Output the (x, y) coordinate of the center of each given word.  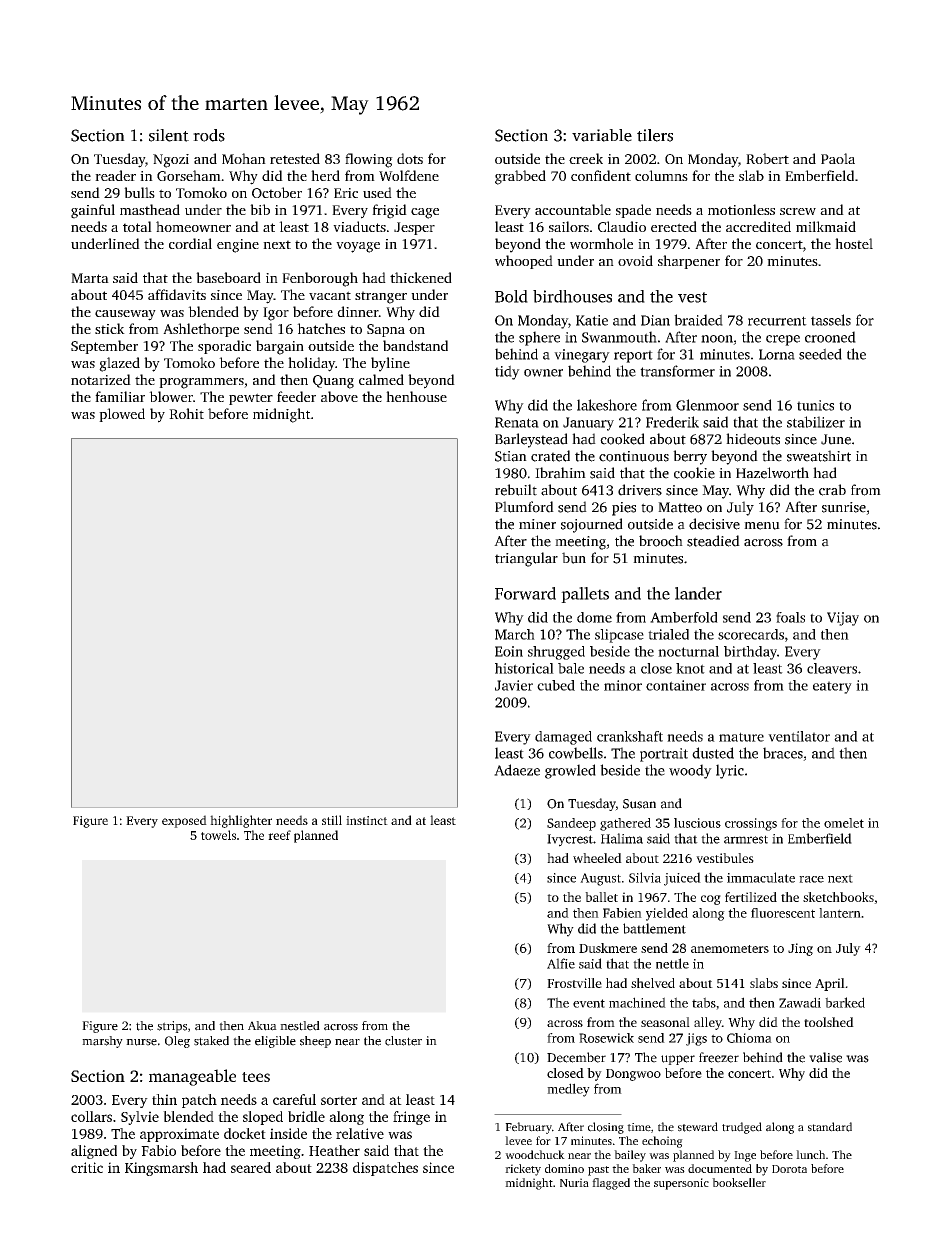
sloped (263, 1118)
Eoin (509, 651)
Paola (838, 158)
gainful (93, 211)
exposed (184, 821)
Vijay (843, 619)
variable (602, 135)
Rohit (186, 413)
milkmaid (826, 226)
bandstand (415, 345)
